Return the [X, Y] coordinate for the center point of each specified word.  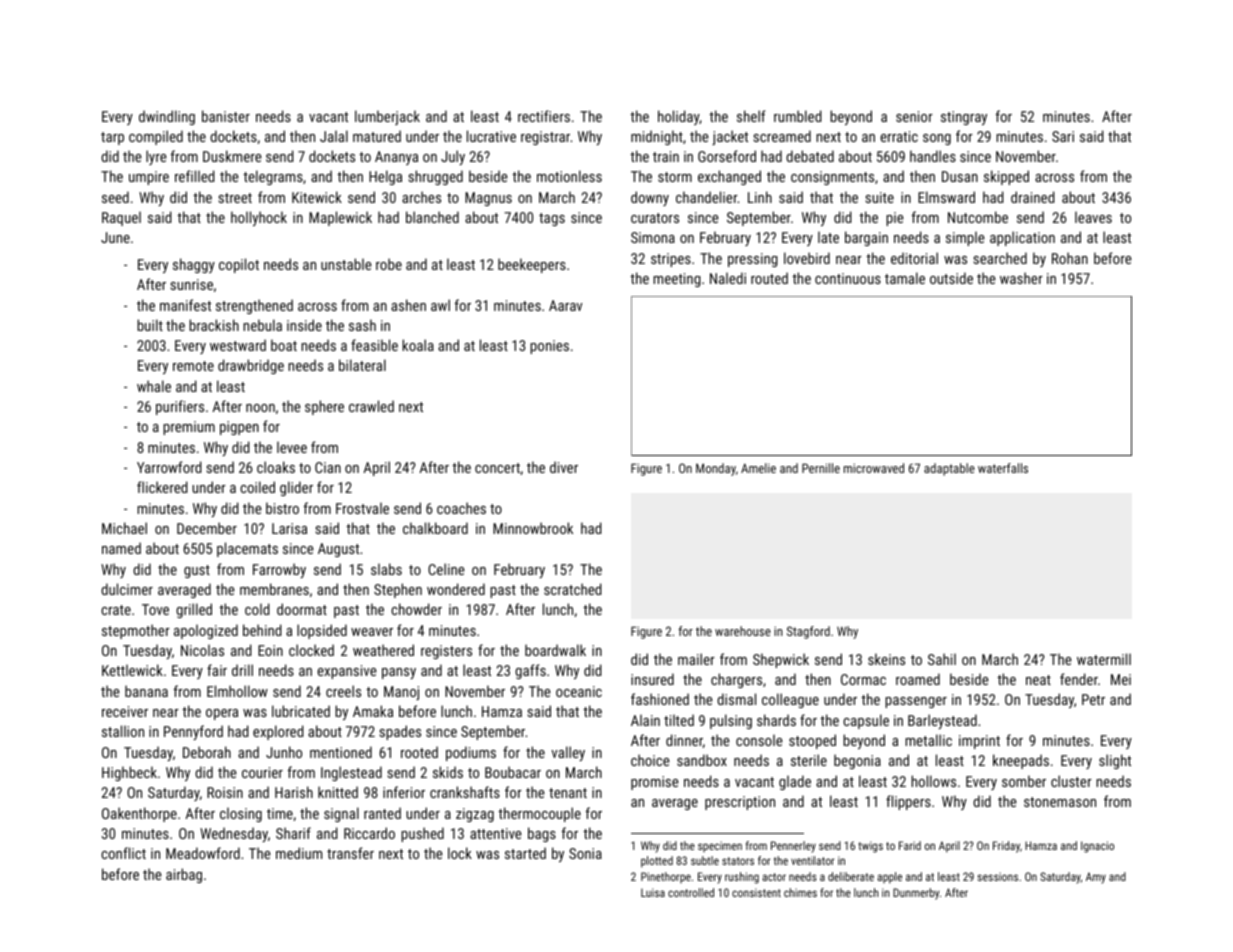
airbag [184, 875]
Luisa [653, 892]
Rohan [1070, 258]
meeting [677, 280]
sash [362, 325]
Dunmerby [916, 894]
